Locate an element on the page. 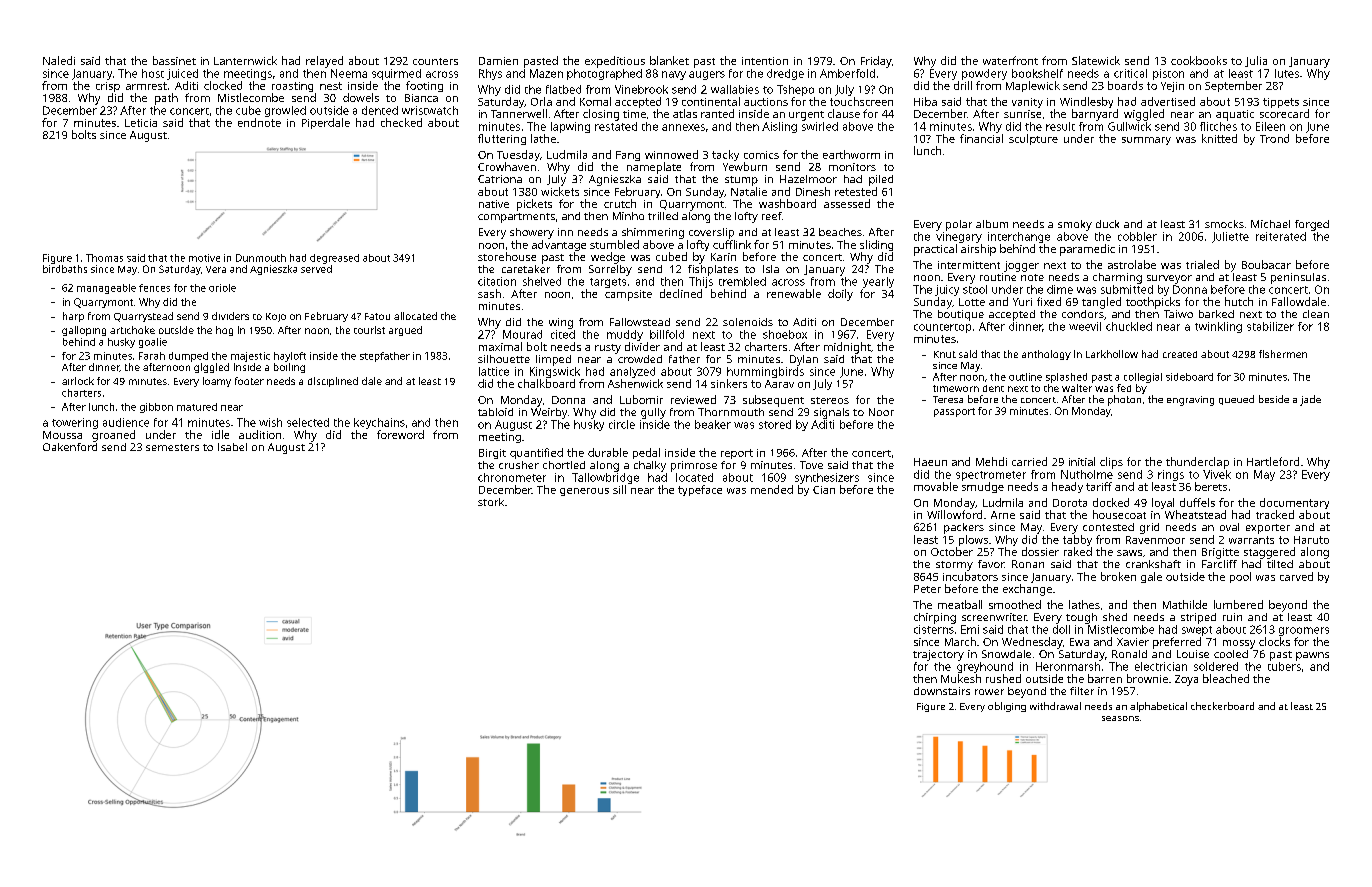  lutes is located at coordinates (1287, 73).
